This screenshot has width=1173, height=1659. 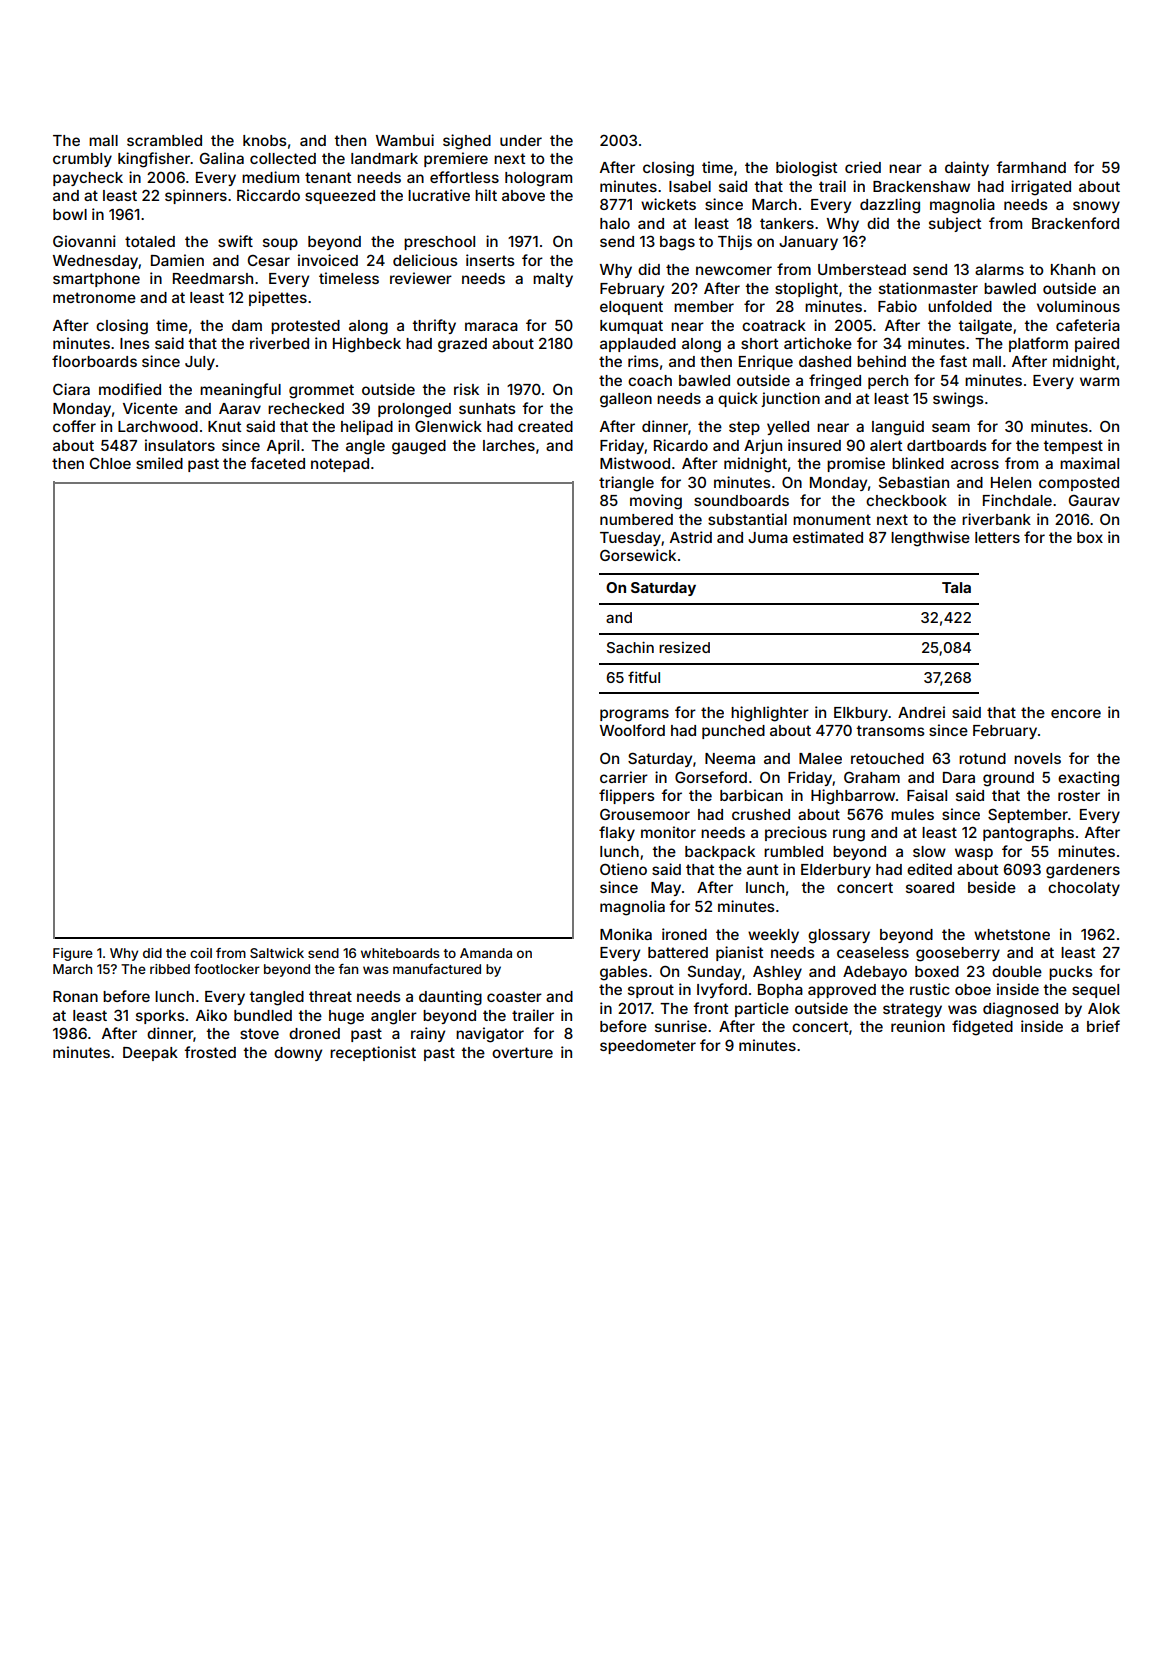 I want to click on cried, so click(x=863, y=167).
